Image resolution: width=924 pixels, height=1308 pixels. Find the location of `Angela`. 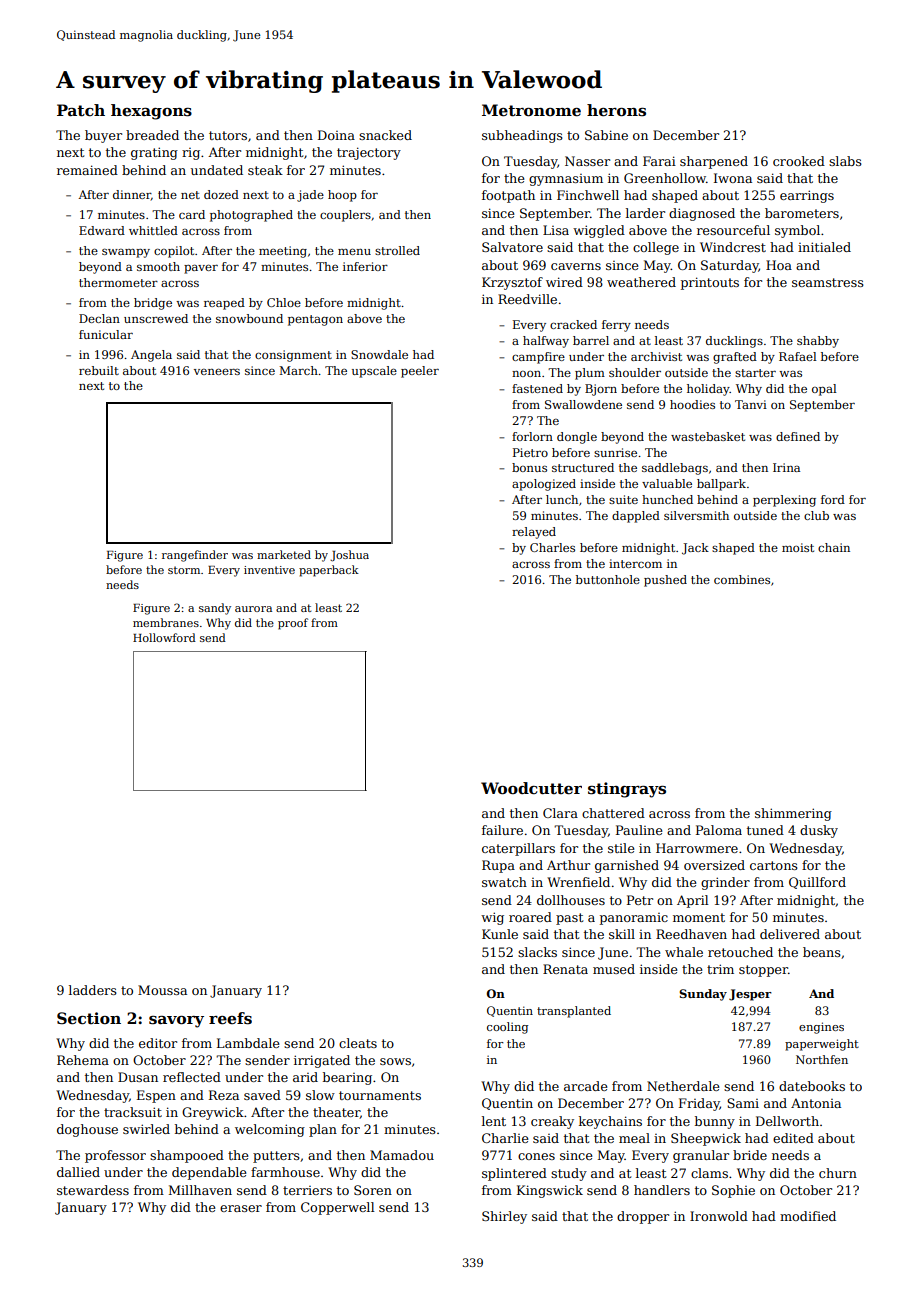

Angela is located at coordinates (151, 356).
